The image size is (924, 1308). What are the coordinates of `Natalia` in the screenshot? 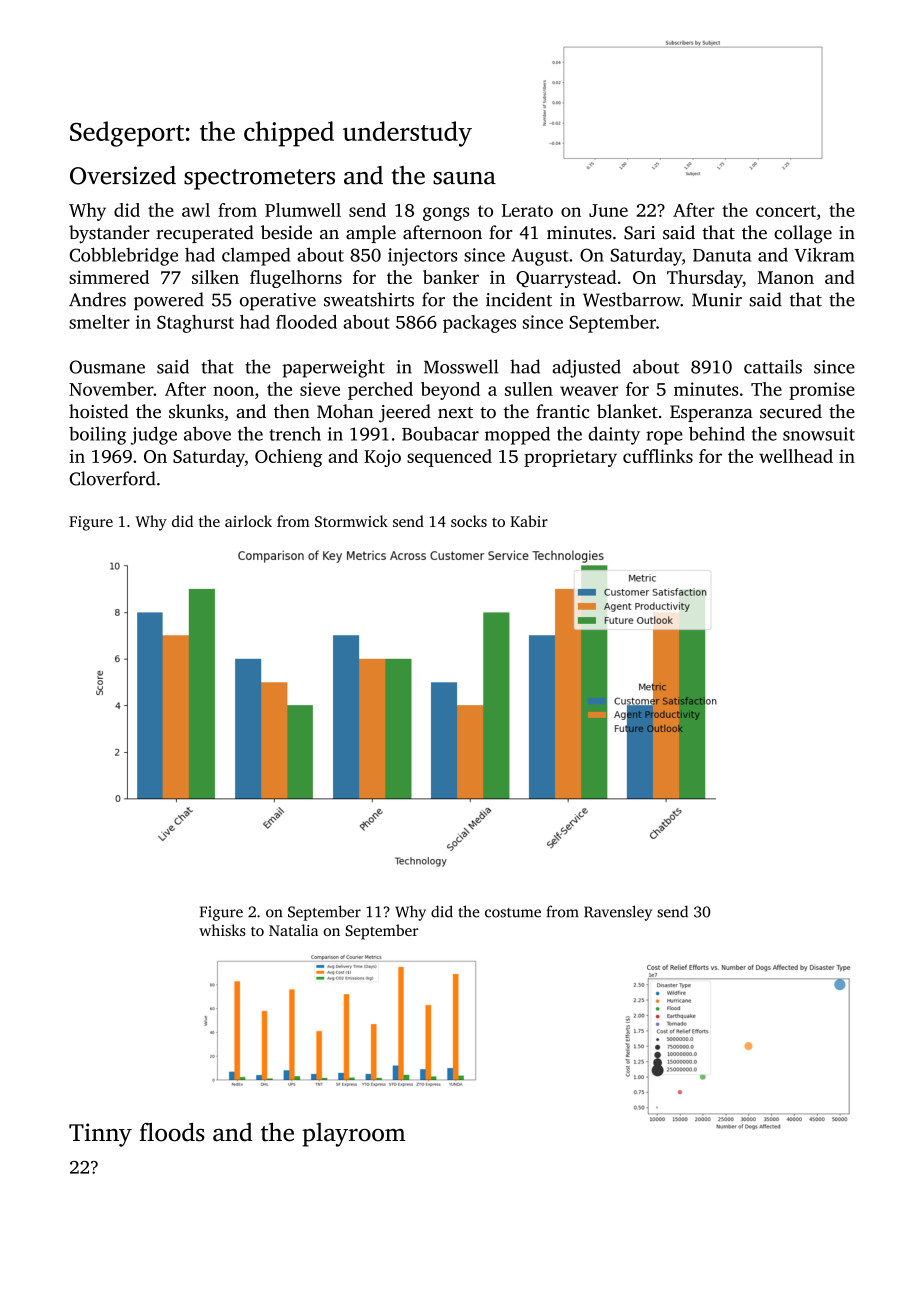 It's located at (293, 930).
